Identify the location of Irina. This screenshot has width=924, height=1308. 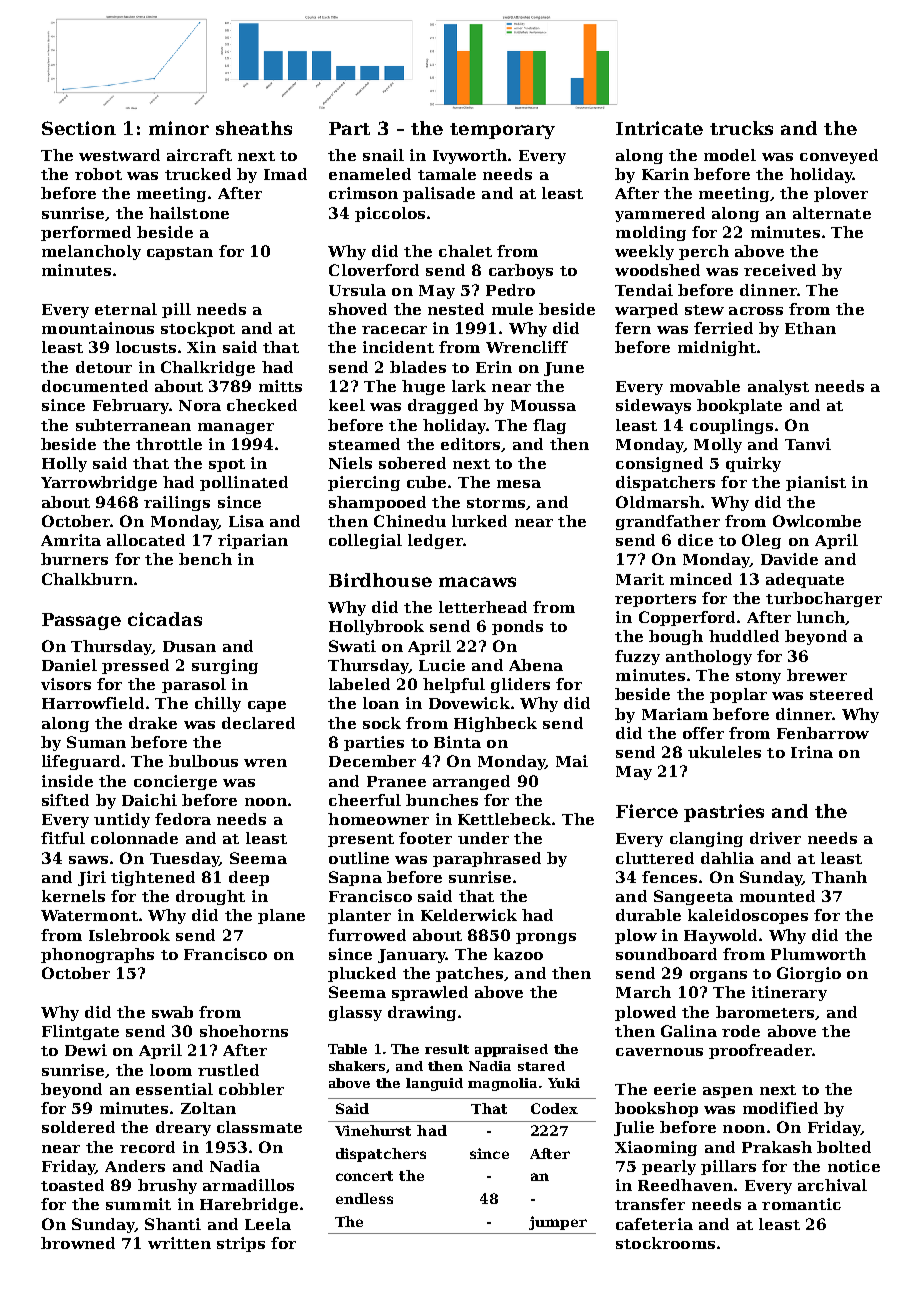
(812, 752).
